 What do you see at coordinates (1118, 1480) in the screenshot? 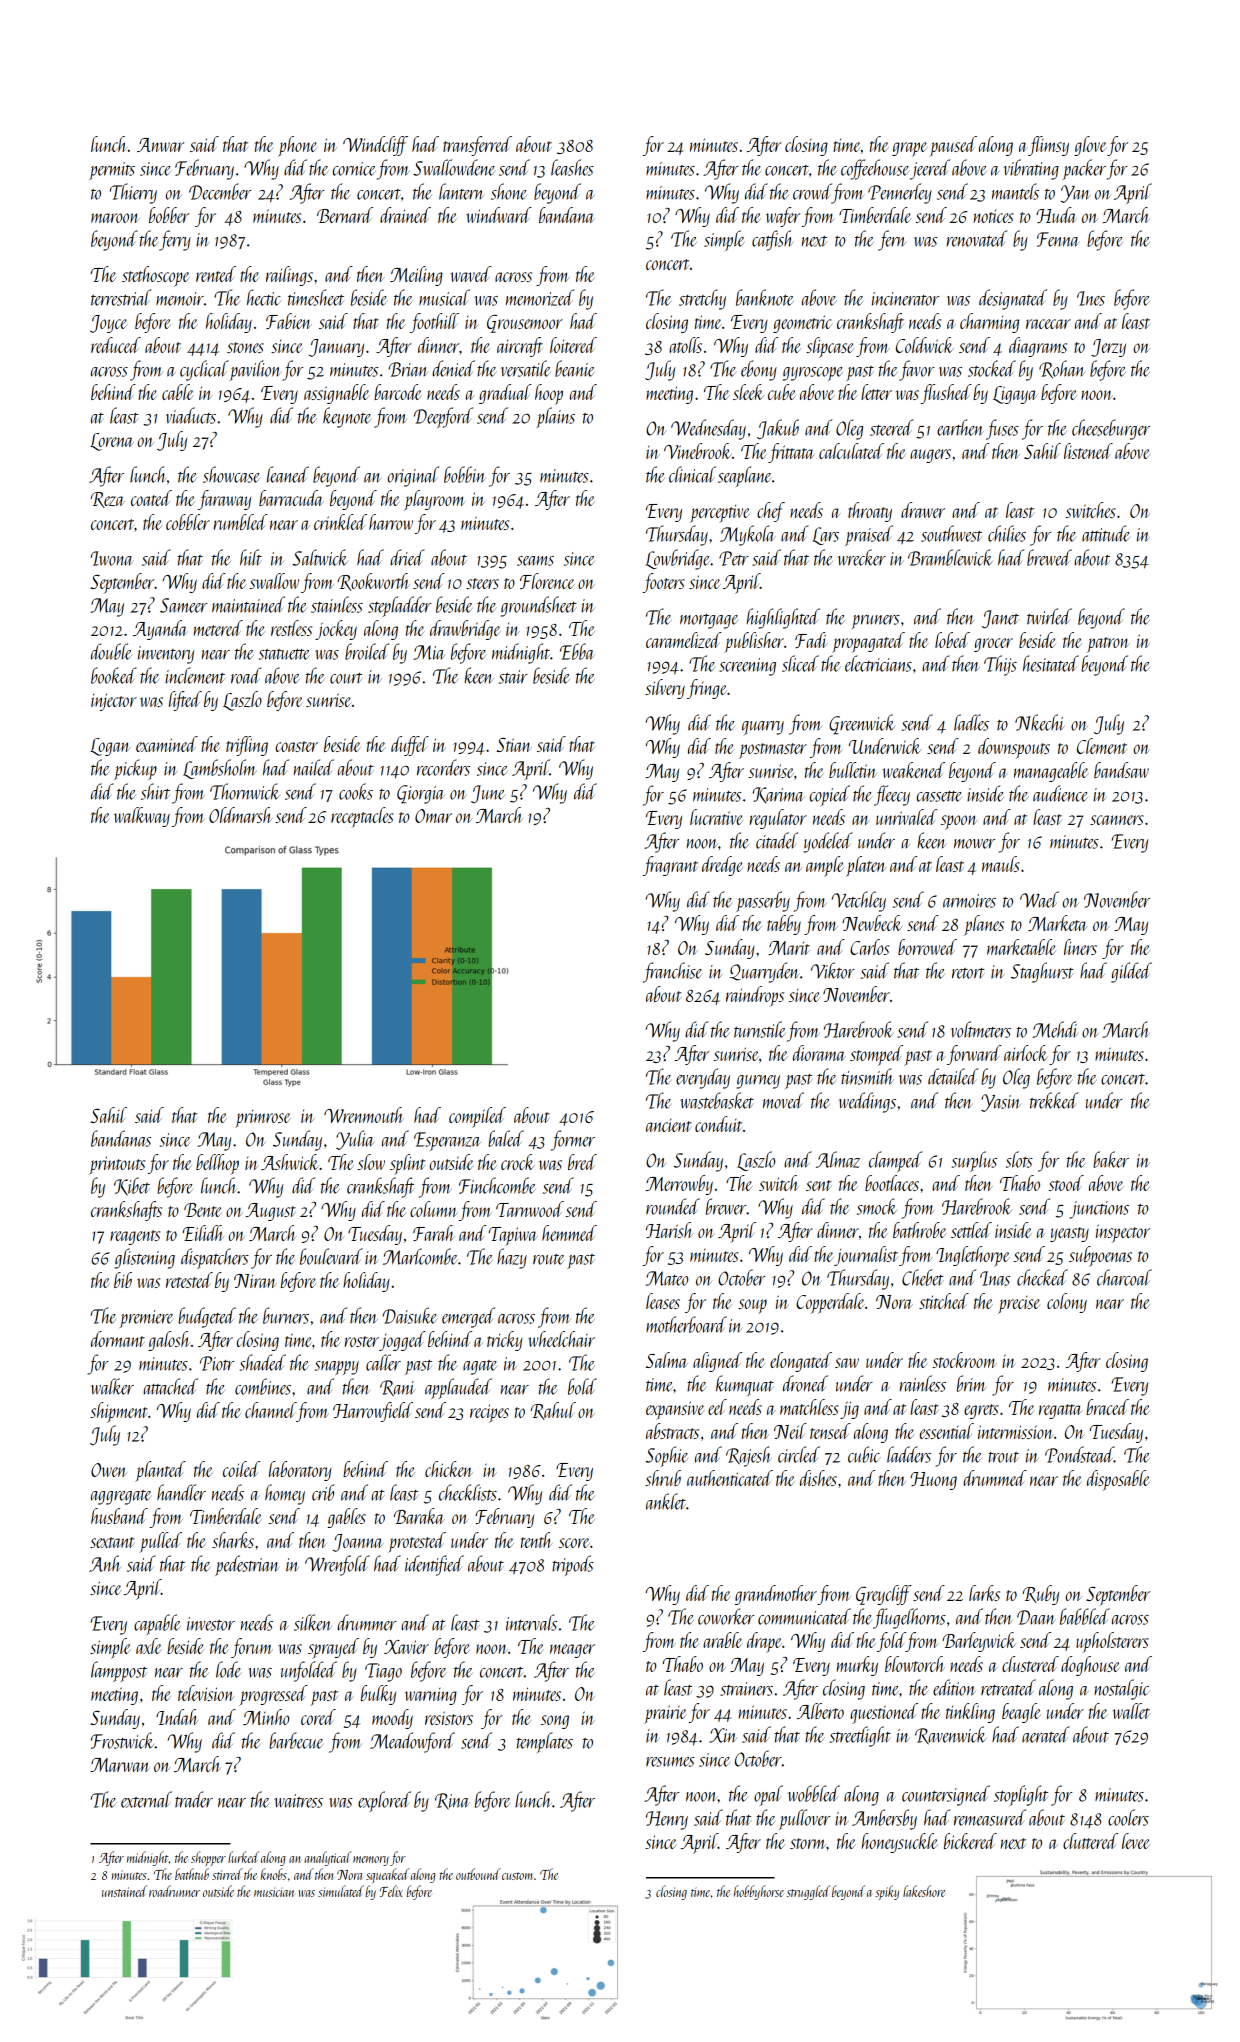
I see `disposable` at bounding box center [1118, 1480].
